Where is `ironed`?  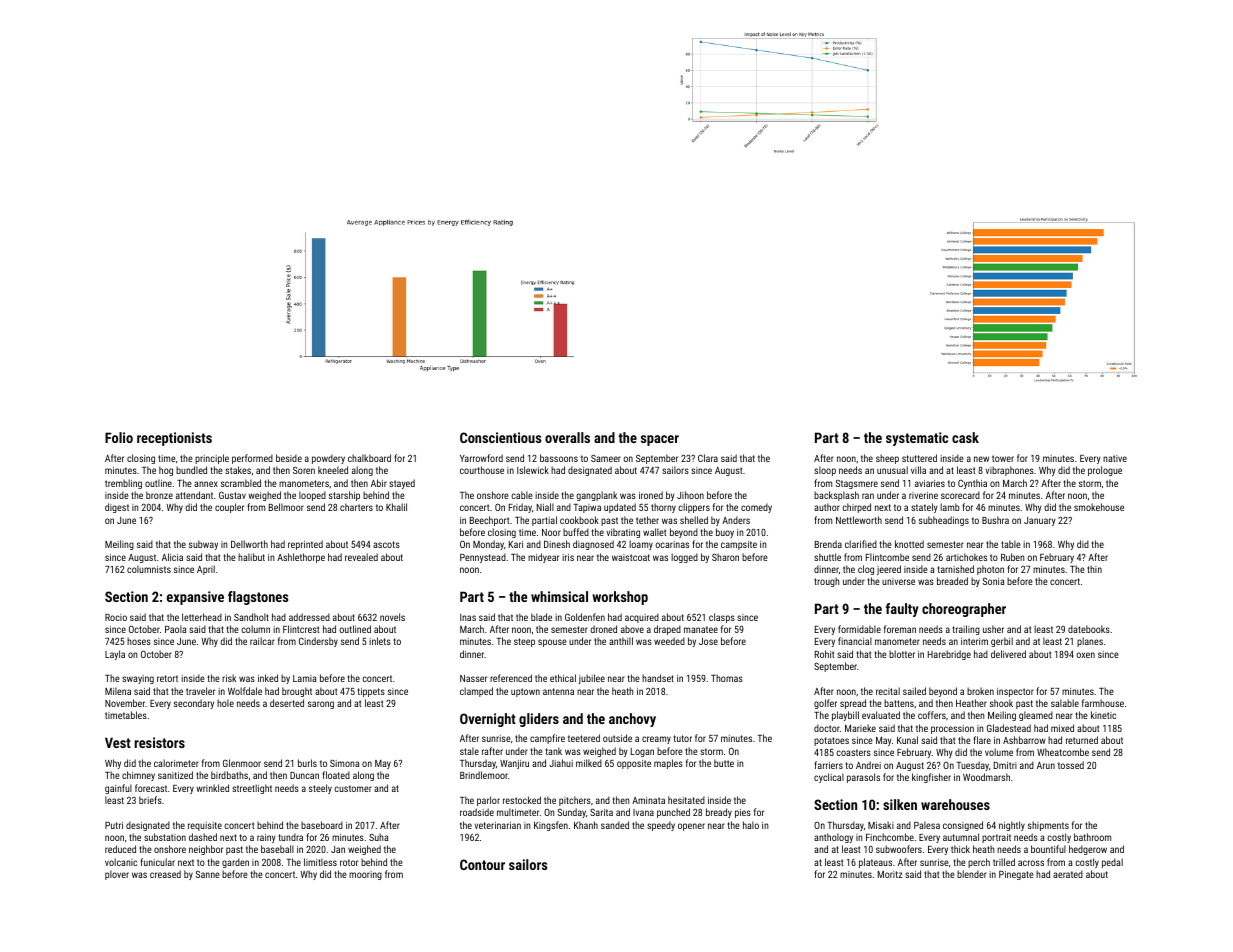 ironed is located at coordinates (651, 495).
